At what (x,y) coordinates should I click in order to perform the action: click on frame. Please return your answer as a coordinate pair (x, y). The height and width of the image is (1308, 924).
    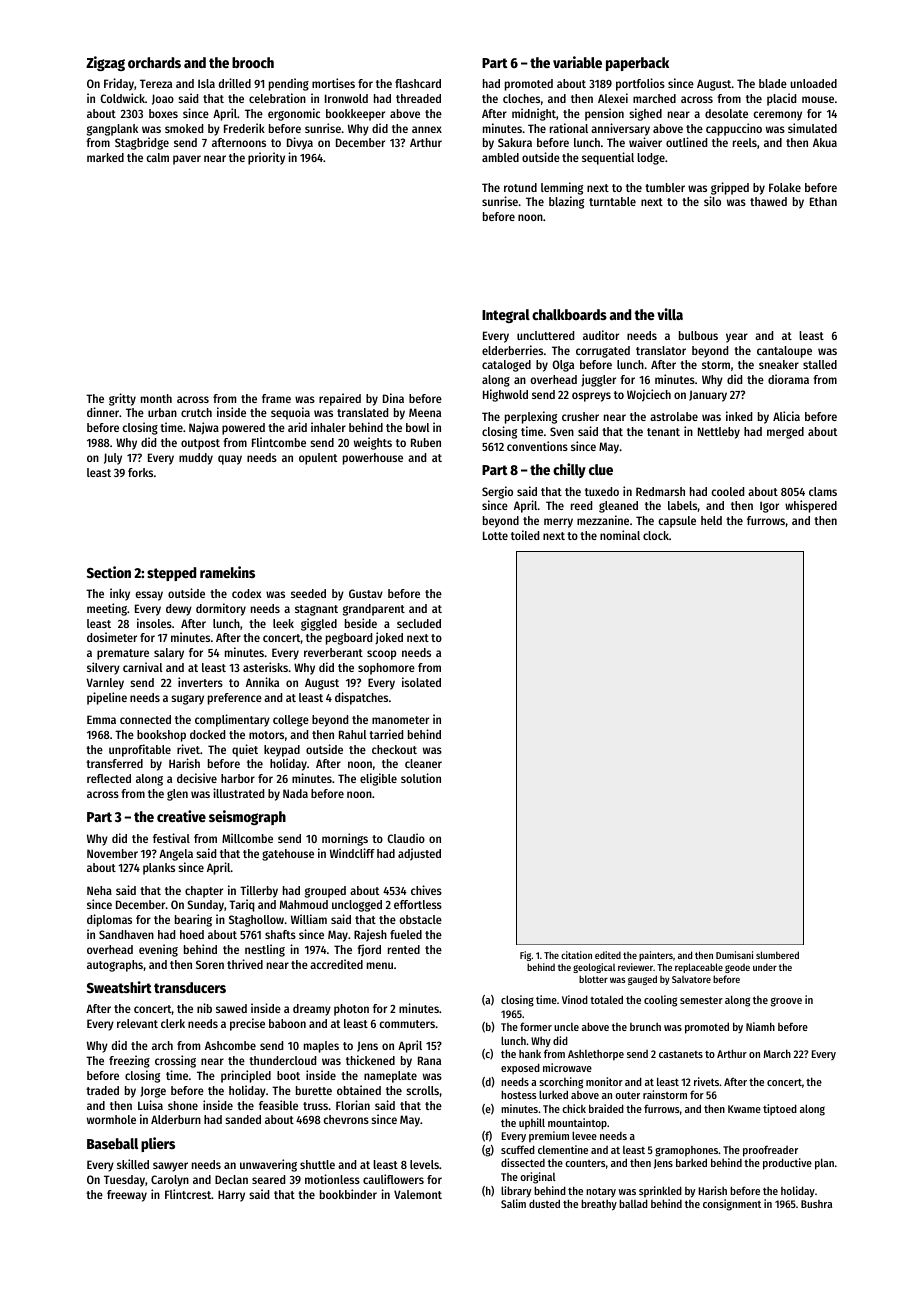
    Looking at the image, I should click on (276, 398).
